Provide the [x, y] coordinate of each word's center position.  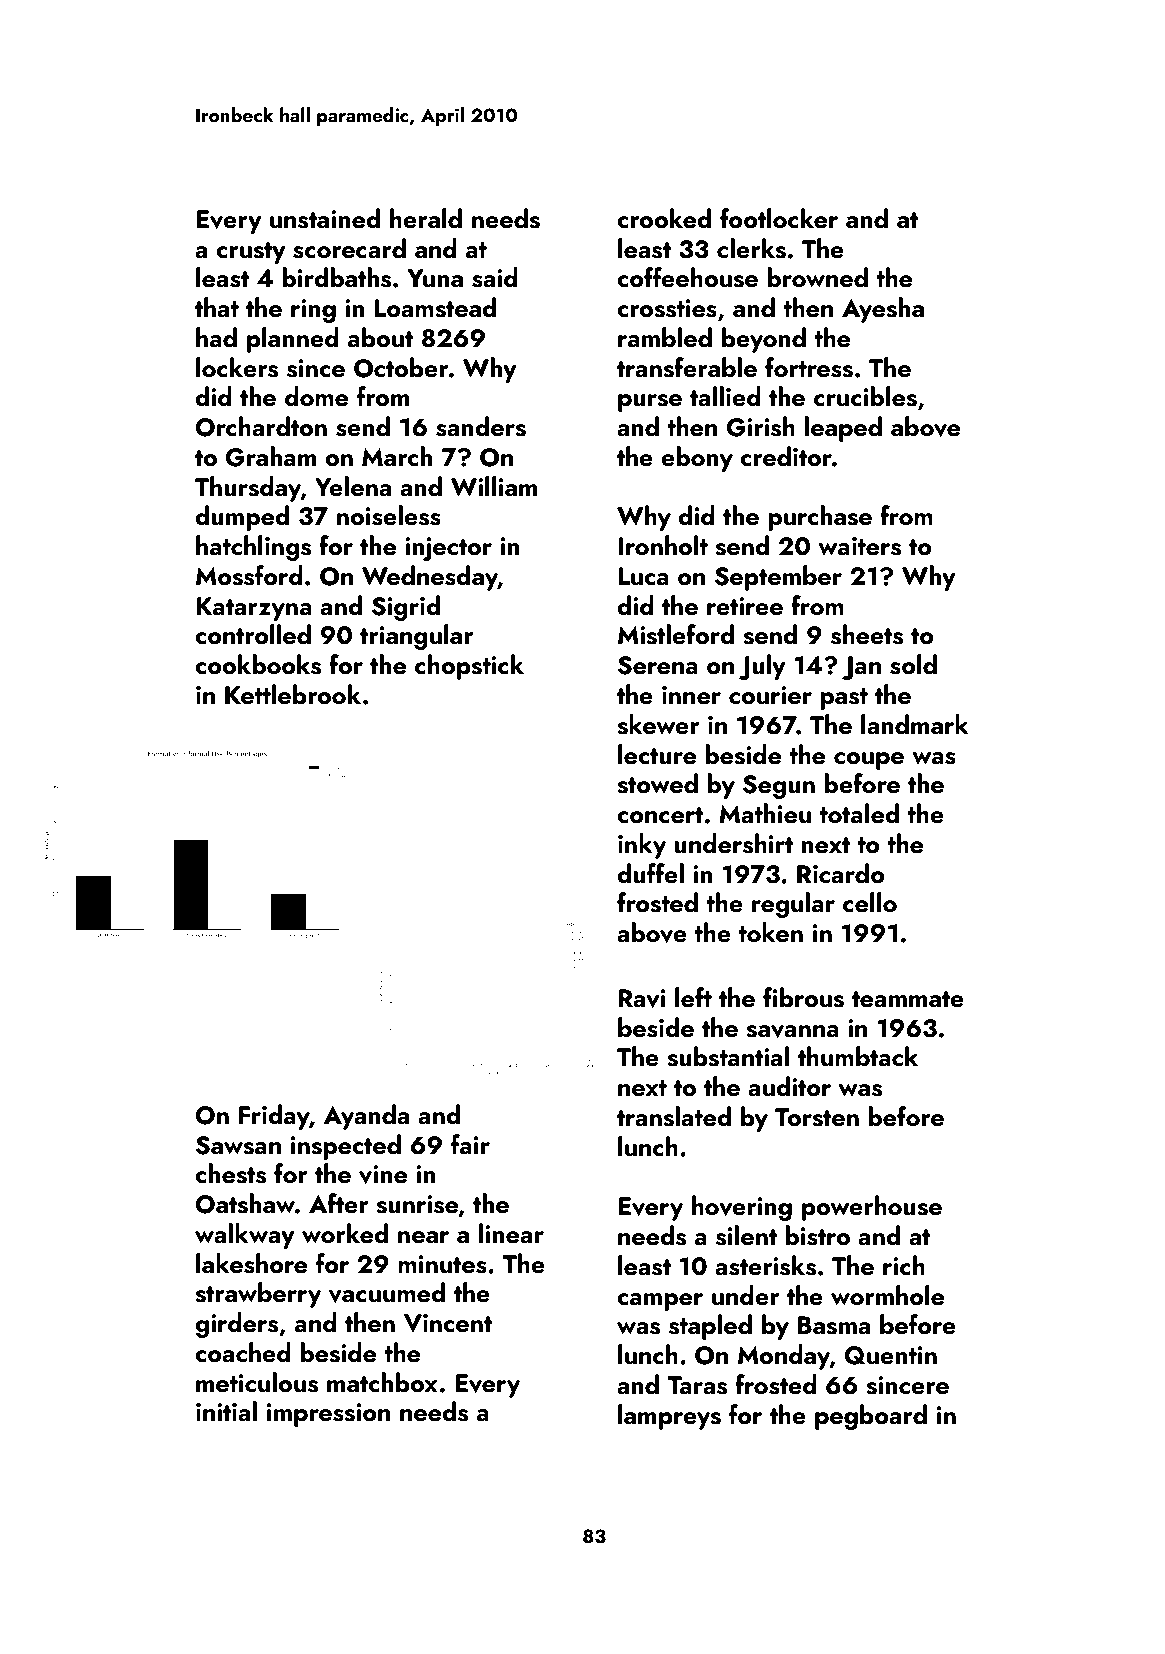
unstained [325, 218]
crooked [664, 218]
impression [328, 1415]
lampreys [669, 1417]
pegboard [871, 1417]
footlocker [779, 218]
